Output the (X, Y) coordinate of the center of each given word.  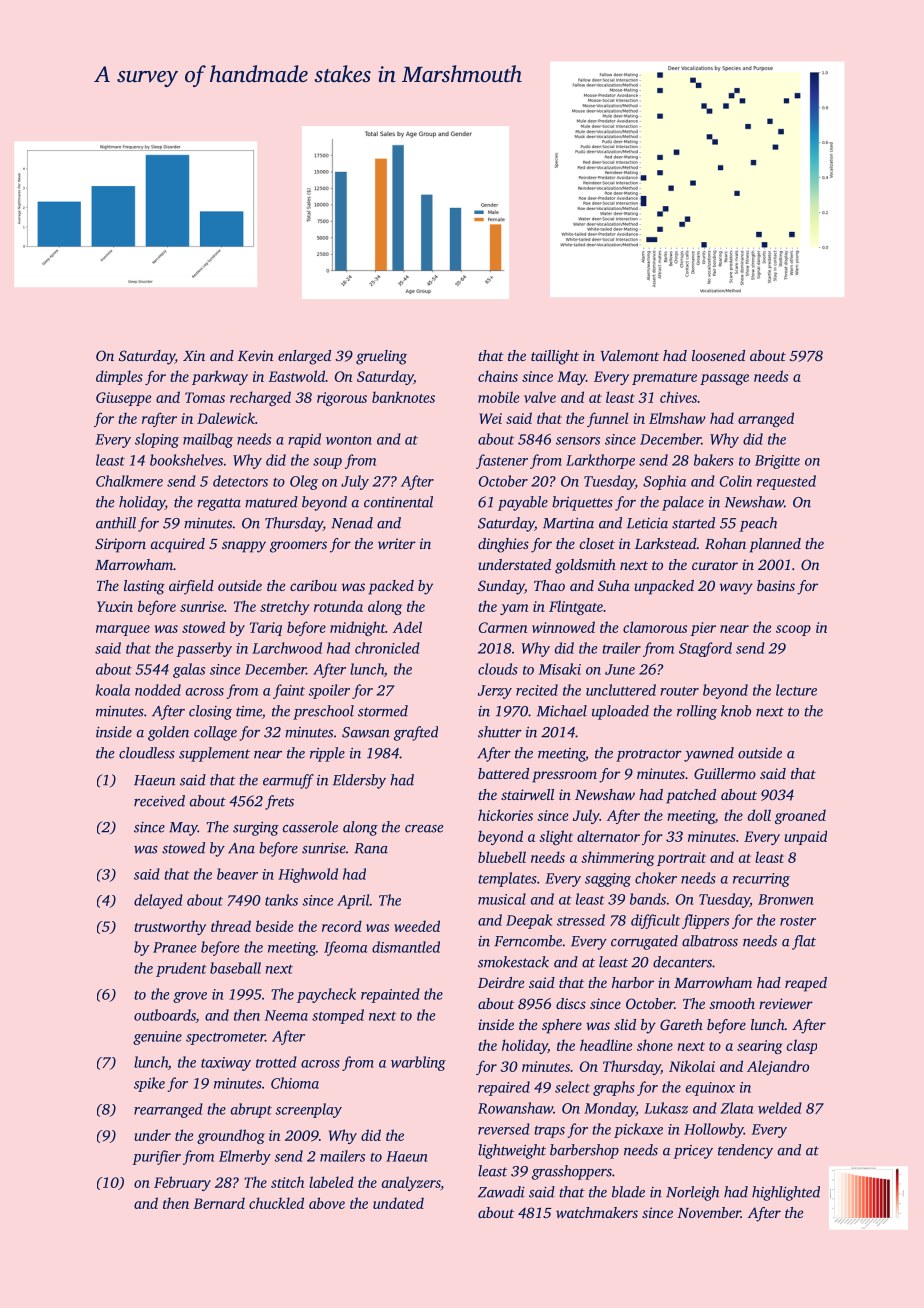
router (679, 691)
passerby (204, 649)
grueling (381, 357)
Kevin (256, 355)
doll (759, 815)
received (159, 801)
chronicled (387, 648)
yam (514, 609)
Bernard (219, 1203)
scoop (793, 630)
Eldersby (359, 781)
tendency (745, 1151)
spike (149, 1084)
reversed (504, 1129)
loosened (718, 355)
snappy (244, 547)
